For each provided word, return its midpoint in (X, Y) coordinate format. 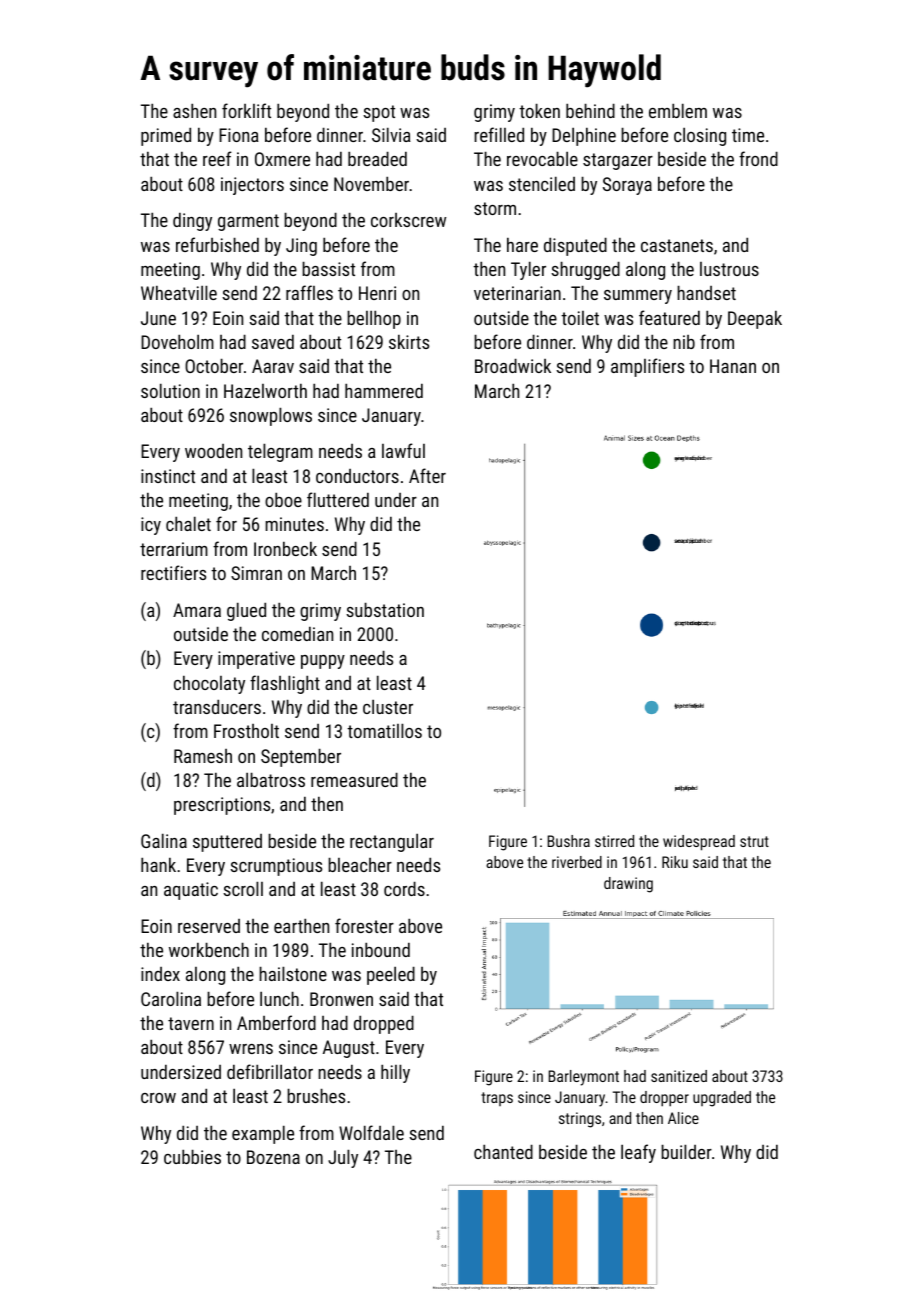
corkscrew (408, 220)
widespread (699, 843)
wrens (251, 1049)
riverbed (577, 862)
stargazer (618, 161)
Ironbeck (285, 548)
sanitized (679, 1076)
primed (166, 136)
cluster (388, 706)
